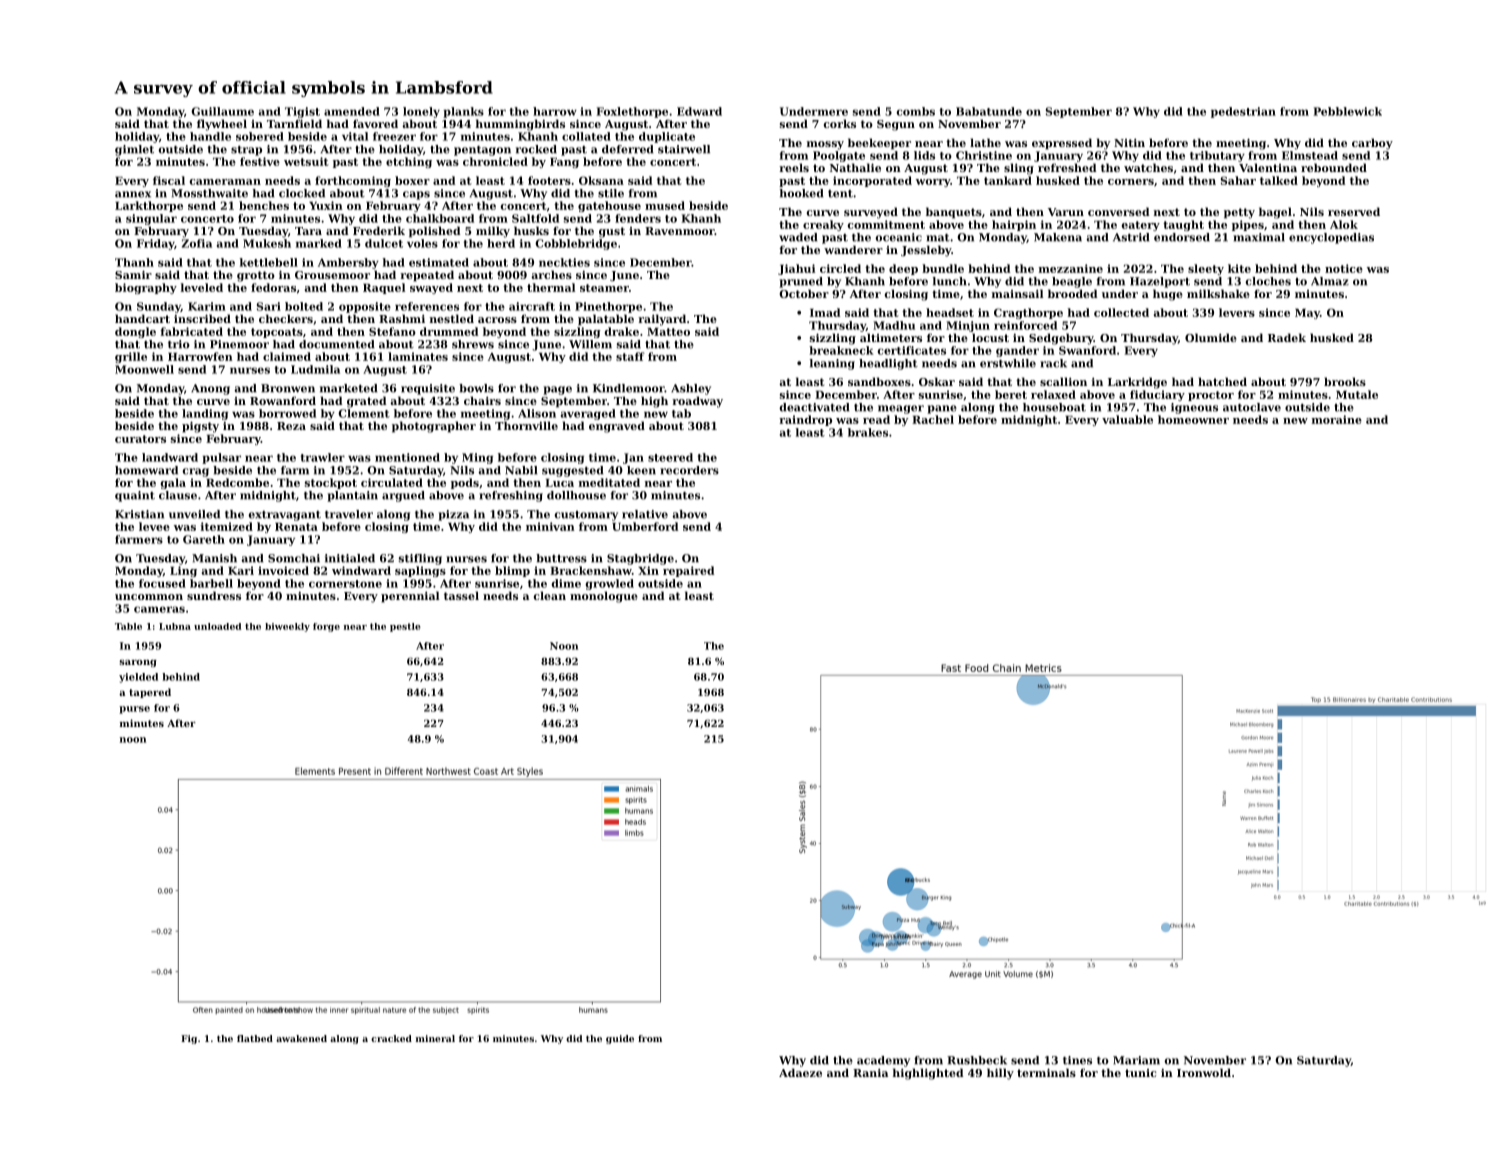  I want to click on Kindlemoor, so click(629, 388).
